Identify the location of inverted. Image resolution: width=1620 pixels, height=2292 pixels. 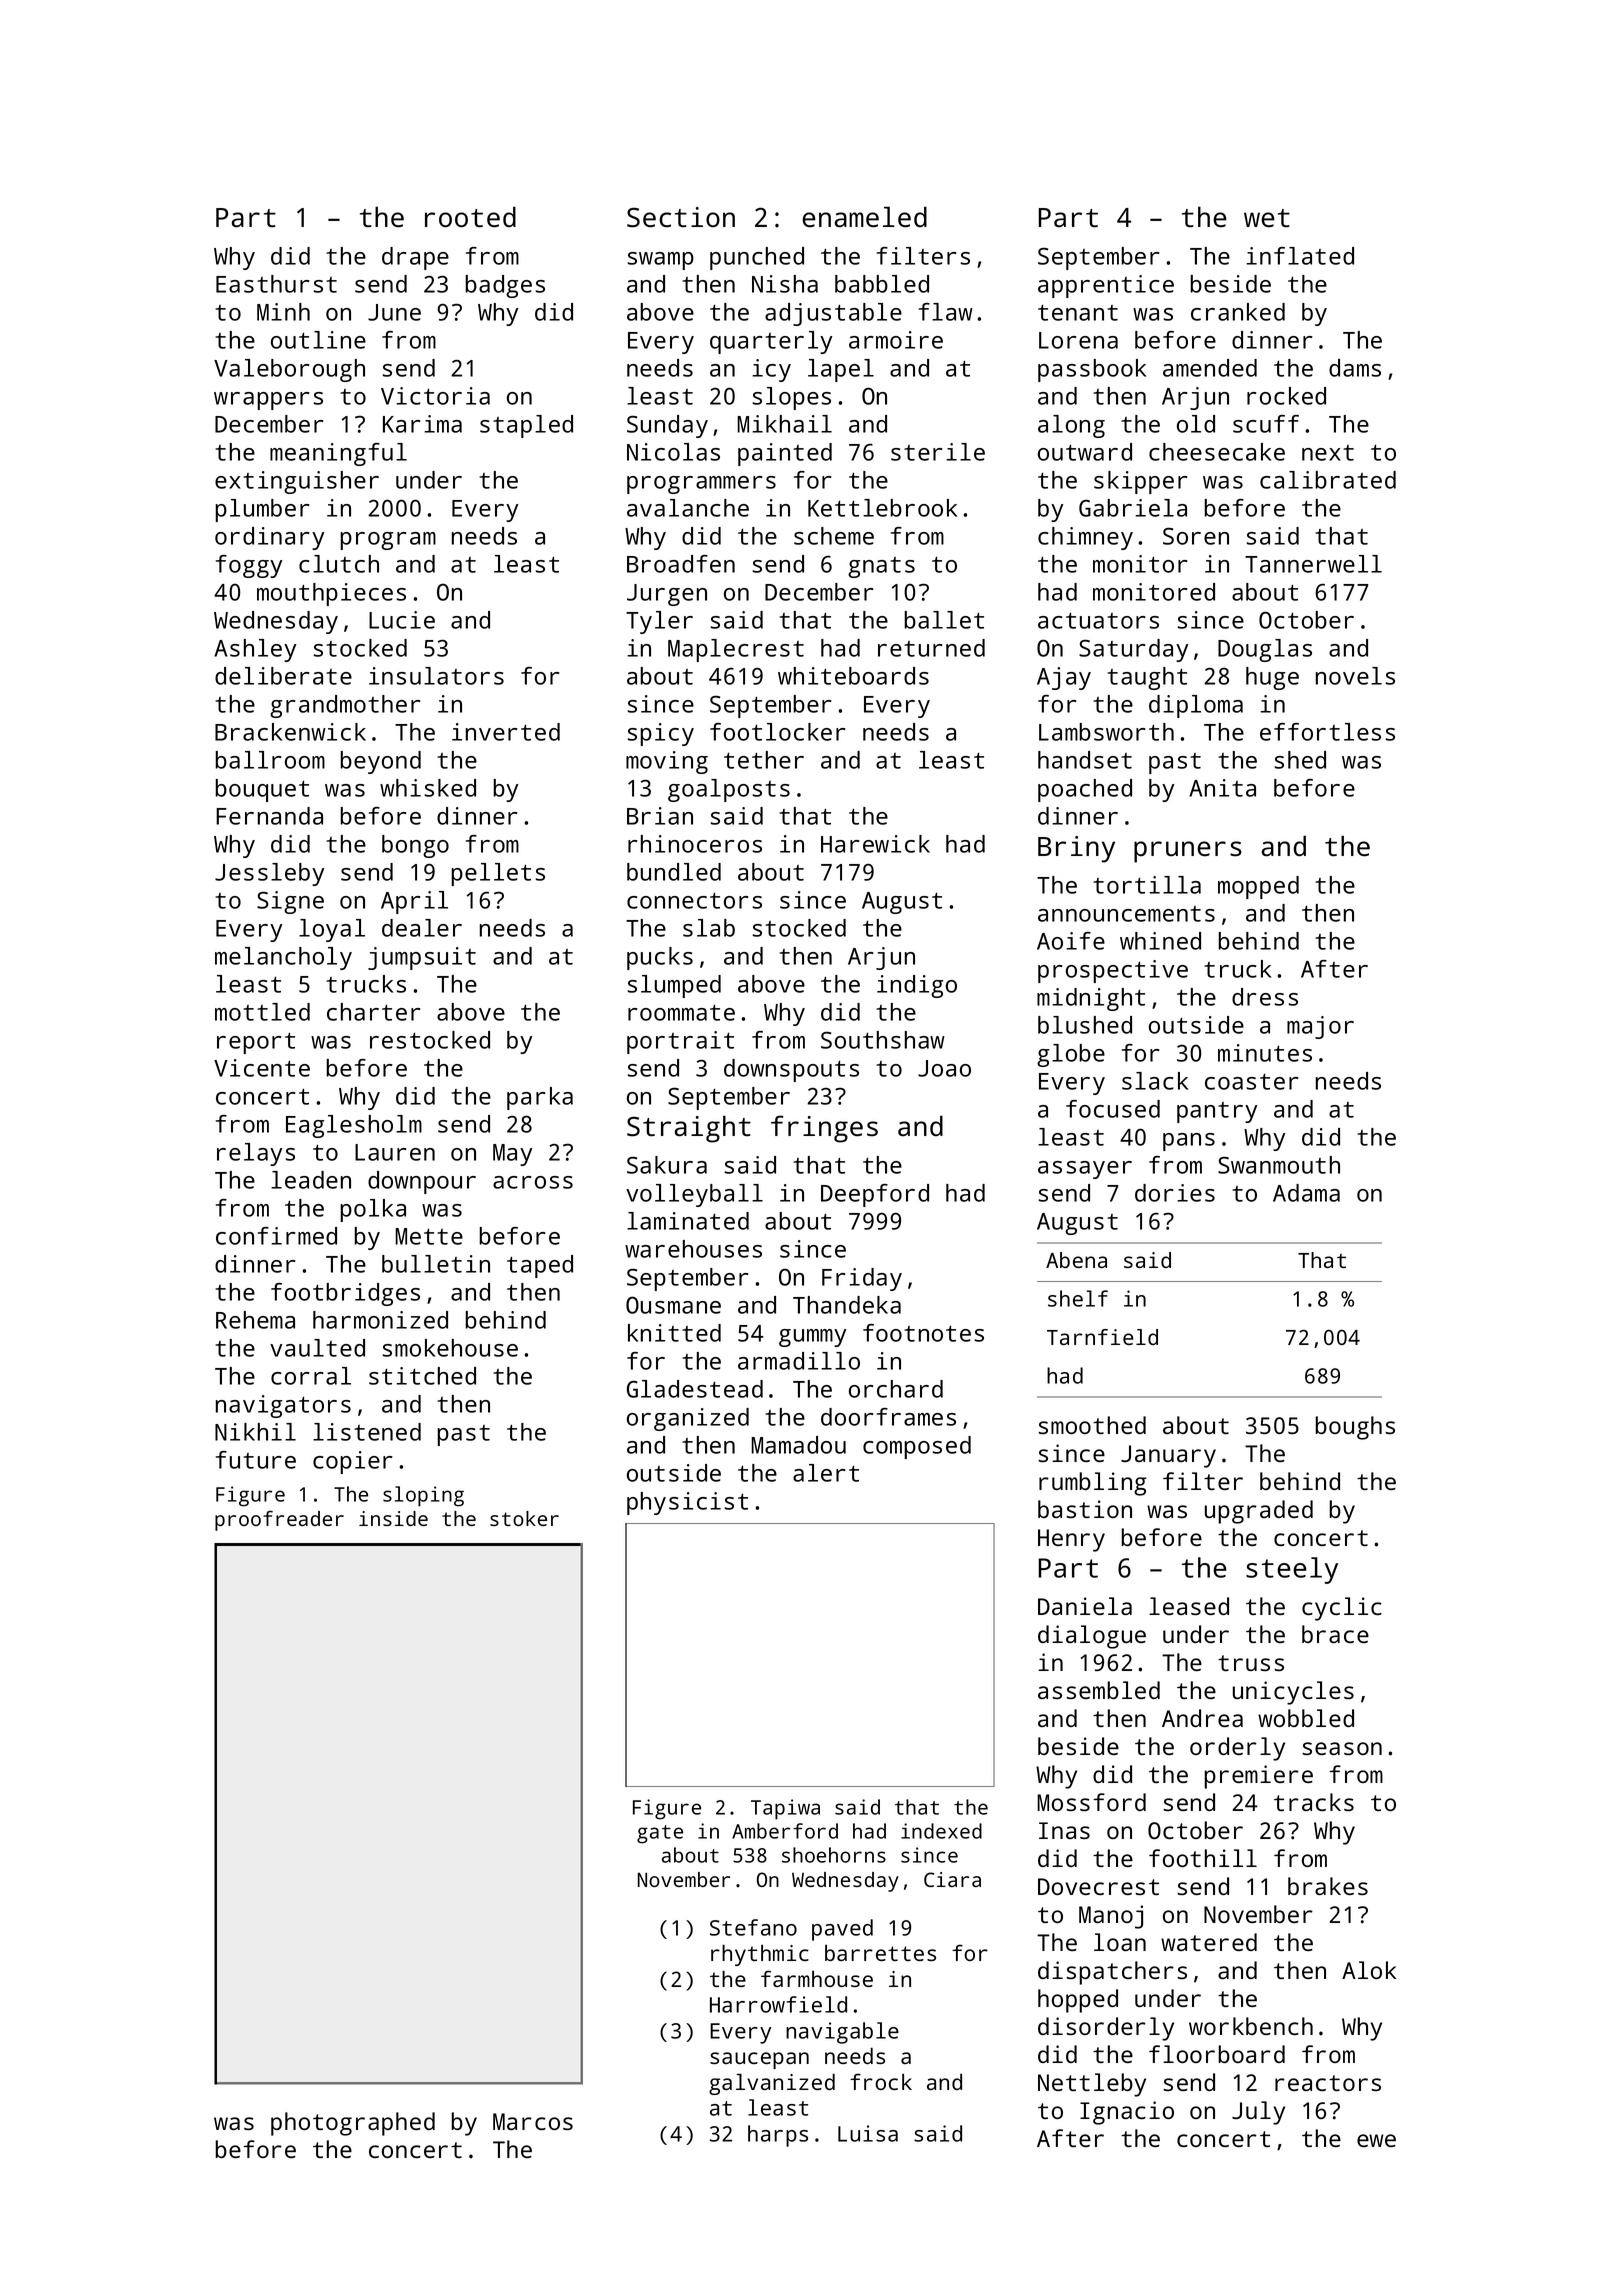
(506, 732).
